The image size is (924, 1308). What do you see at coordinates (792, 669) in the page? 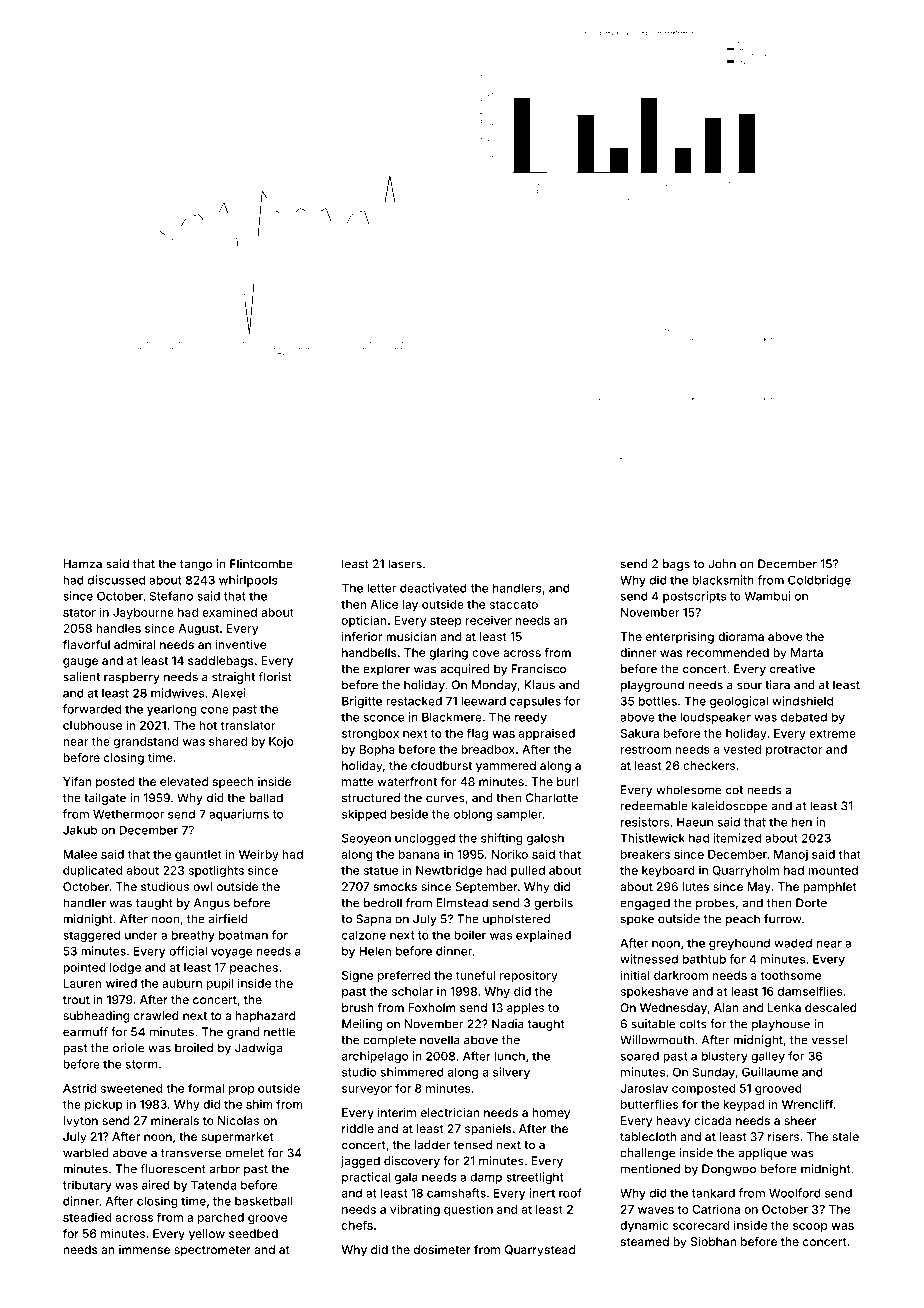
I see `creative` at bounding box center [792, 669].
